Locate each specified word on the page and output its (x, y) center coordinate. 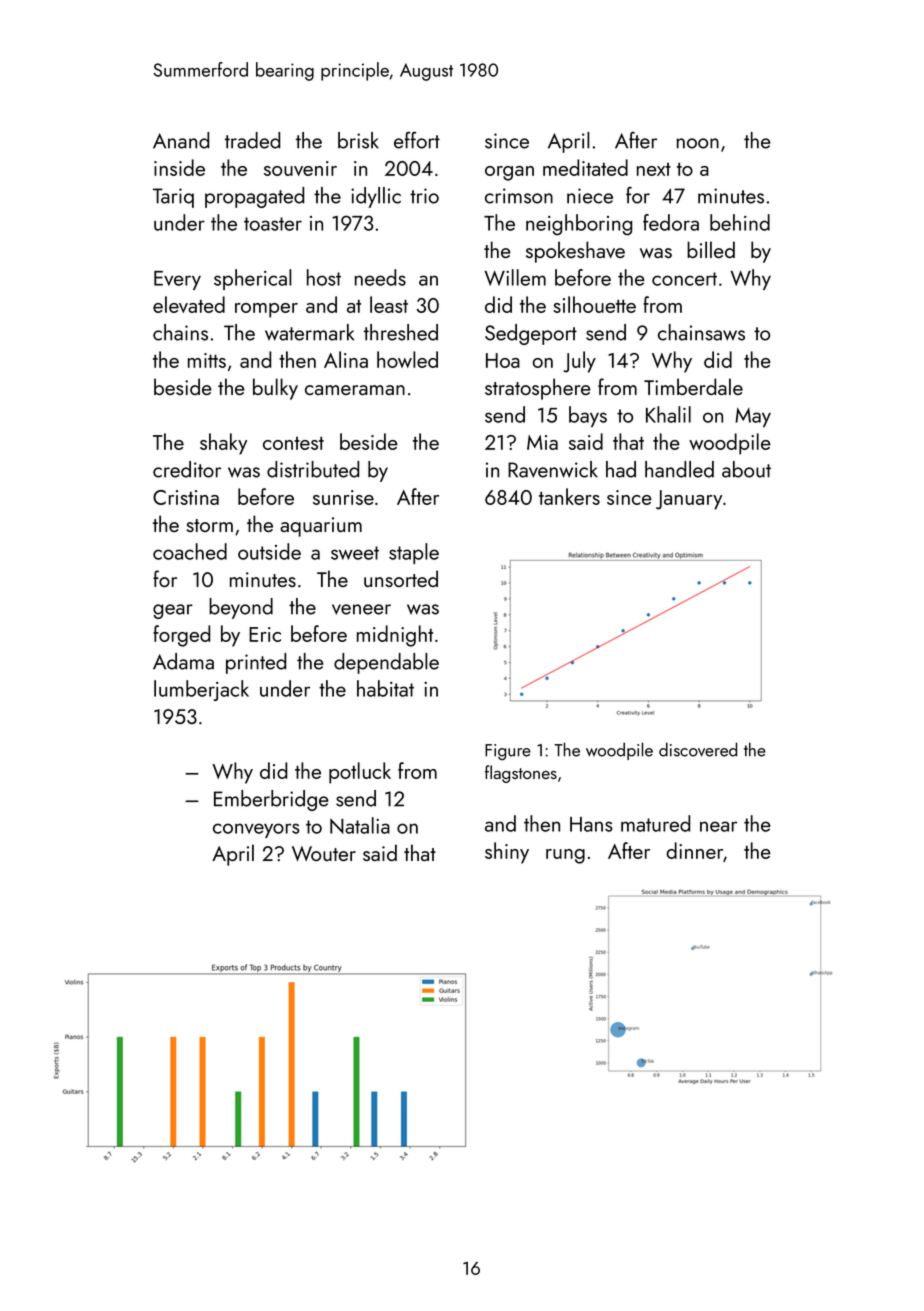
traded (252, 140)
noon (698, 143)
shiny (507, 853)
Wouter (324, 853)
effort (417, 140)
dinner (695, 850)
